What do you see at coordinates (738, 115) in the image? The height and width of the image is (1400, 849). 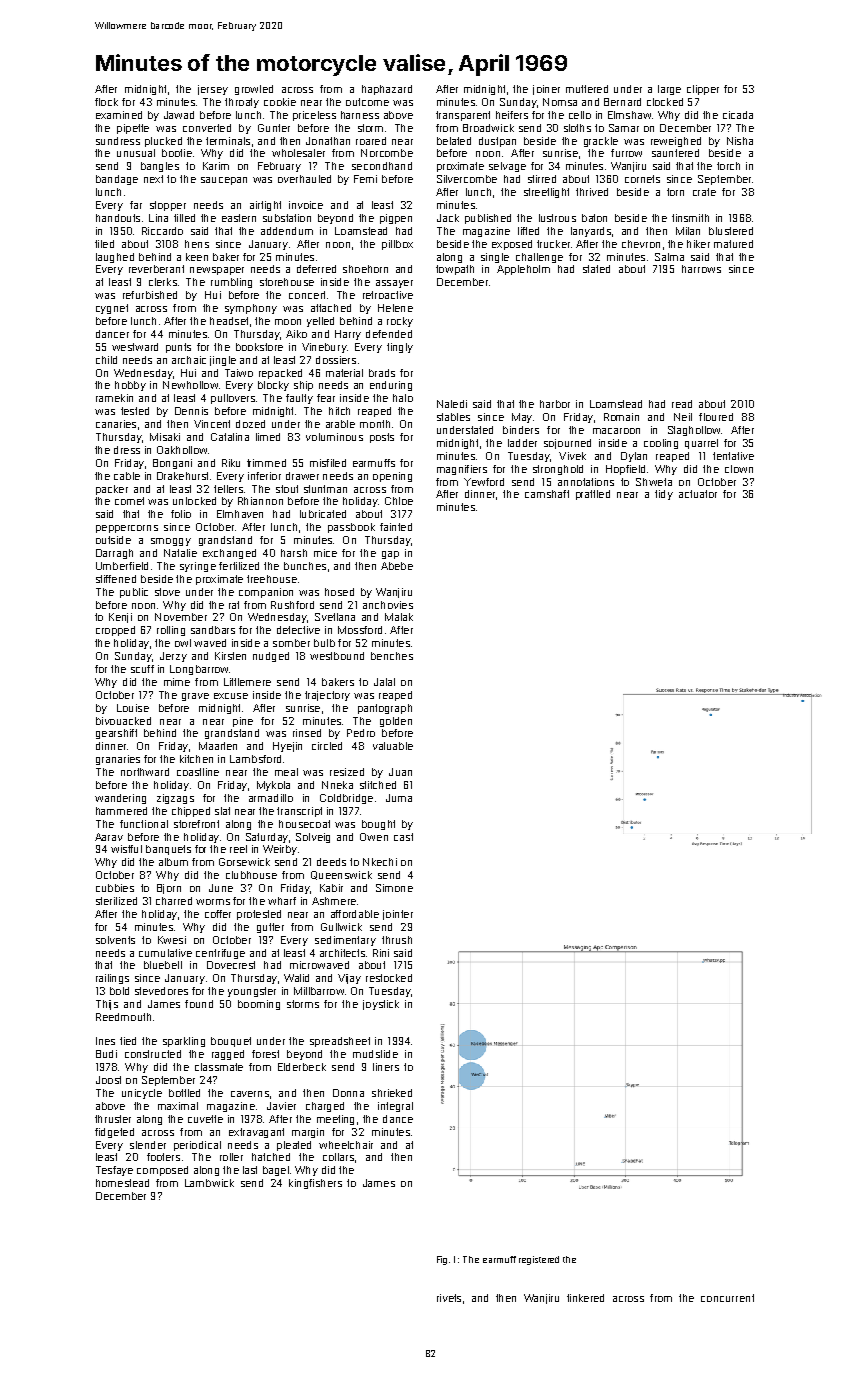 I see `cicada` at bounding box center [738, 115].
